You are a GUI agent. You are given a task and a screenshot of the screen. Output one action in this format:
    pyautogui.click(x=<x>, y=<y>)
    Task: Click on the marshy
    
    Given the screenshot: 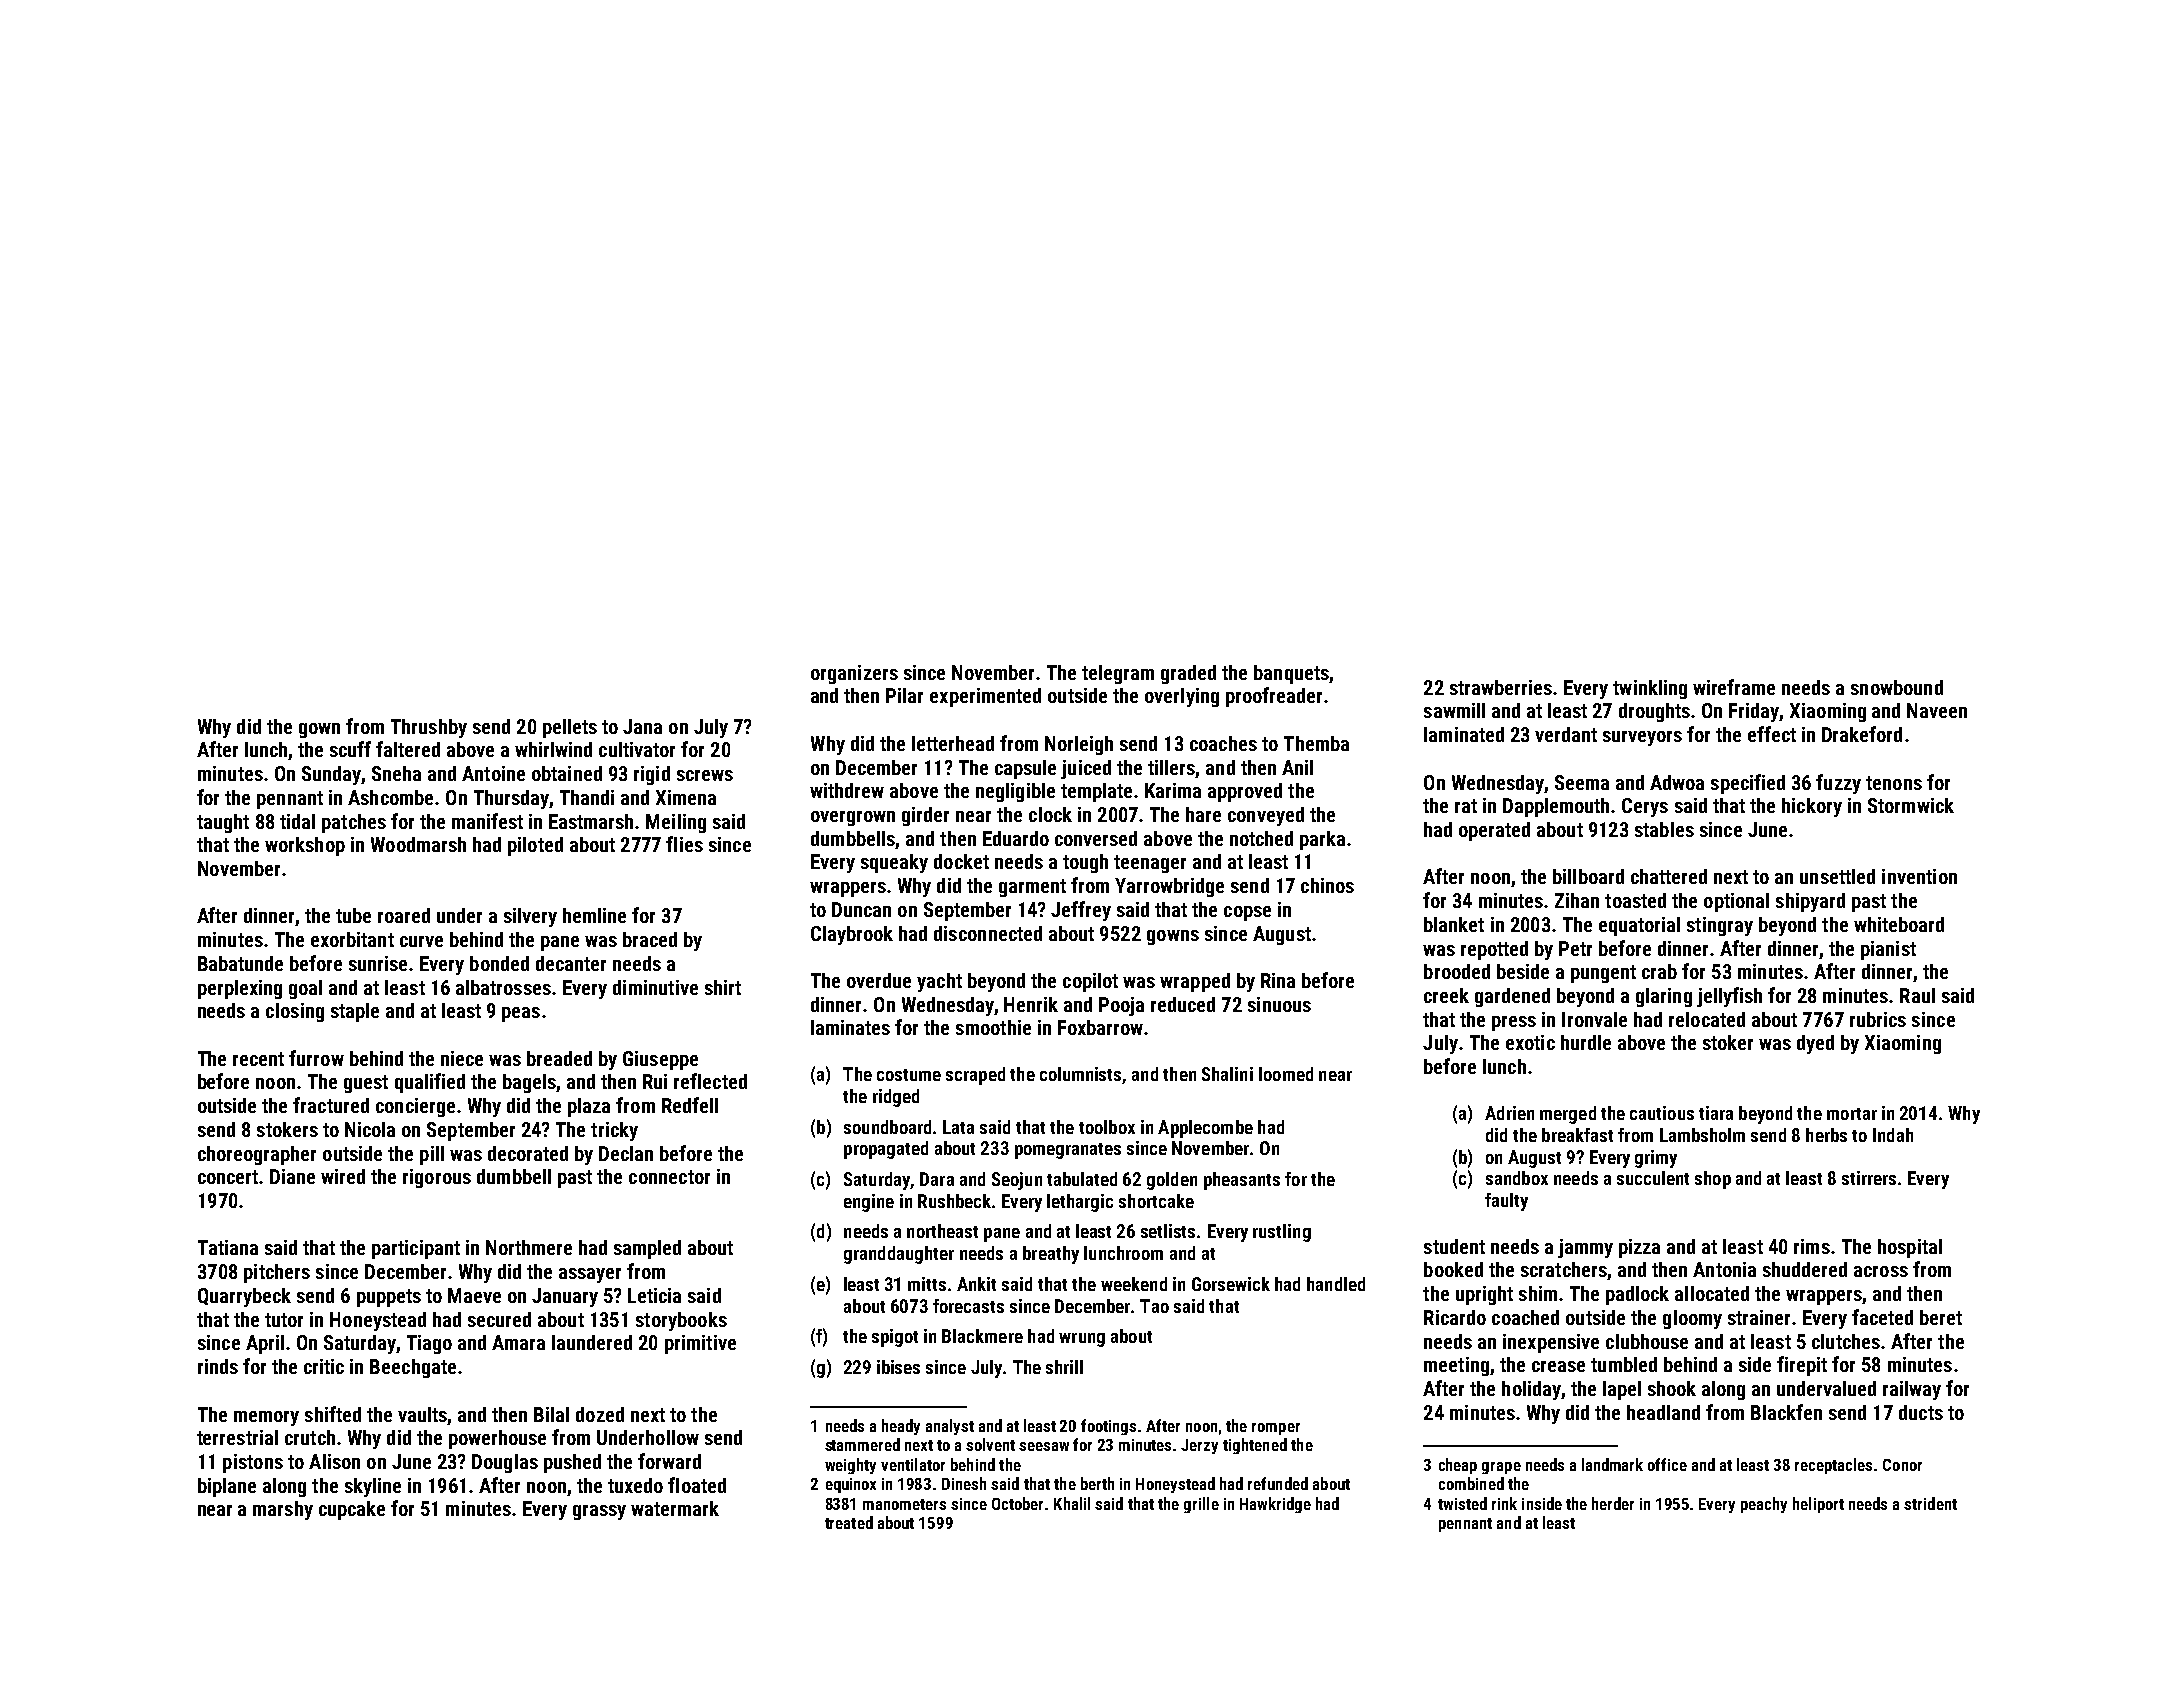 What is the action you would take?
    pyautogui.click(x=283, y=1510)
